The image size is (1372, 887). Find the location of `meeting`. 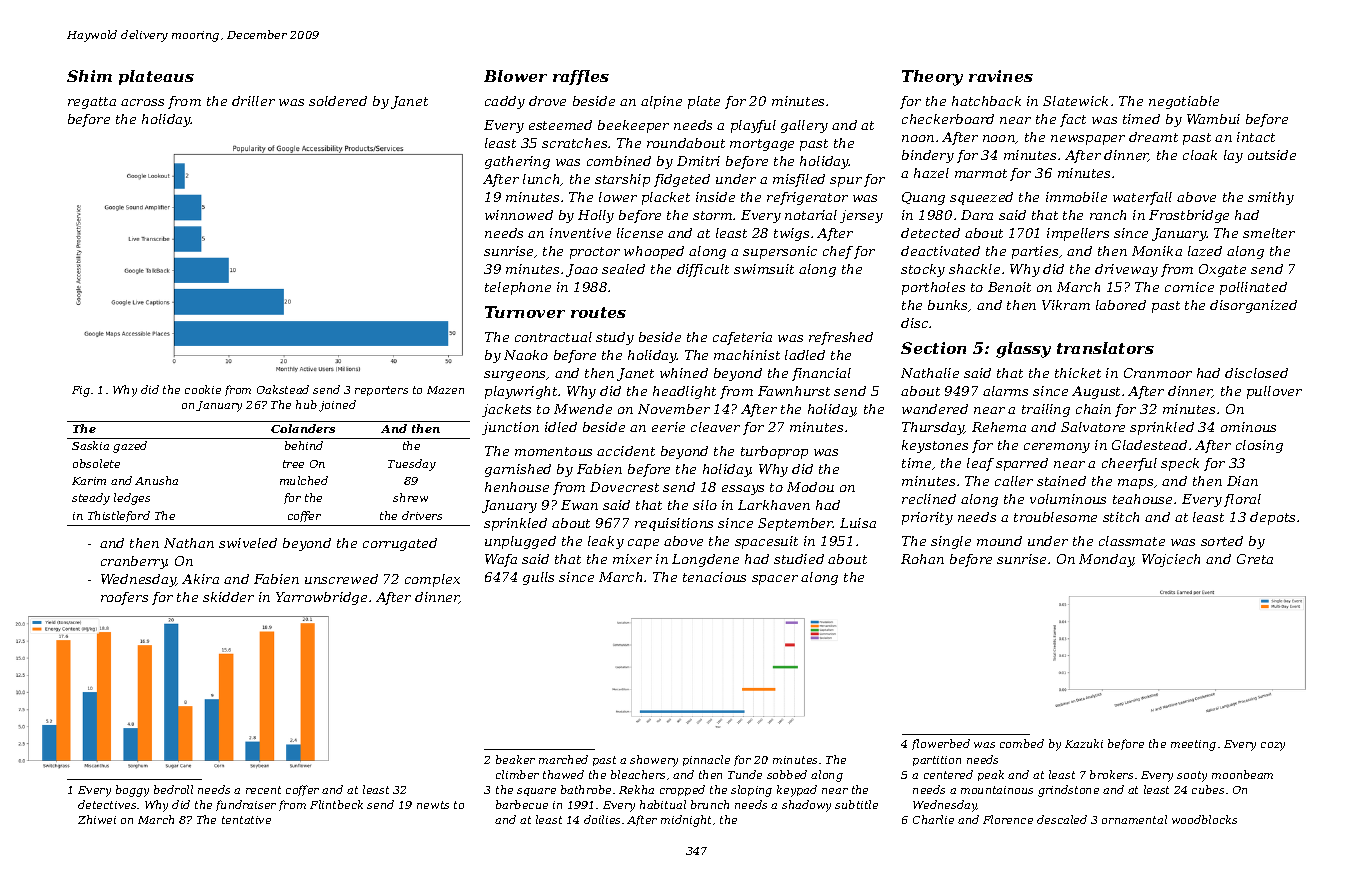

meeting is located at coordinates (1193, 745).
